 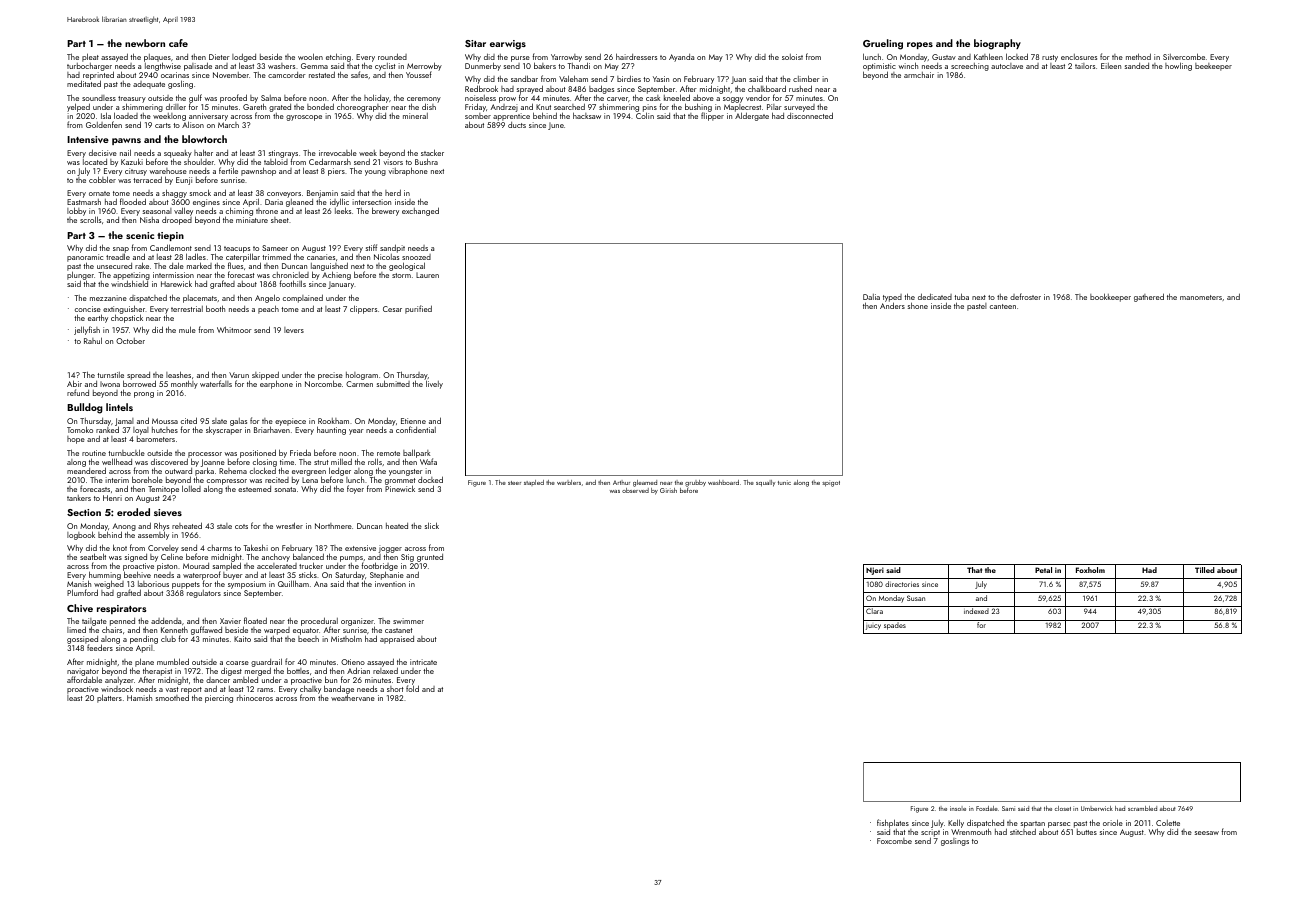 I want to click on piercing, so click(x=219, y=699).
